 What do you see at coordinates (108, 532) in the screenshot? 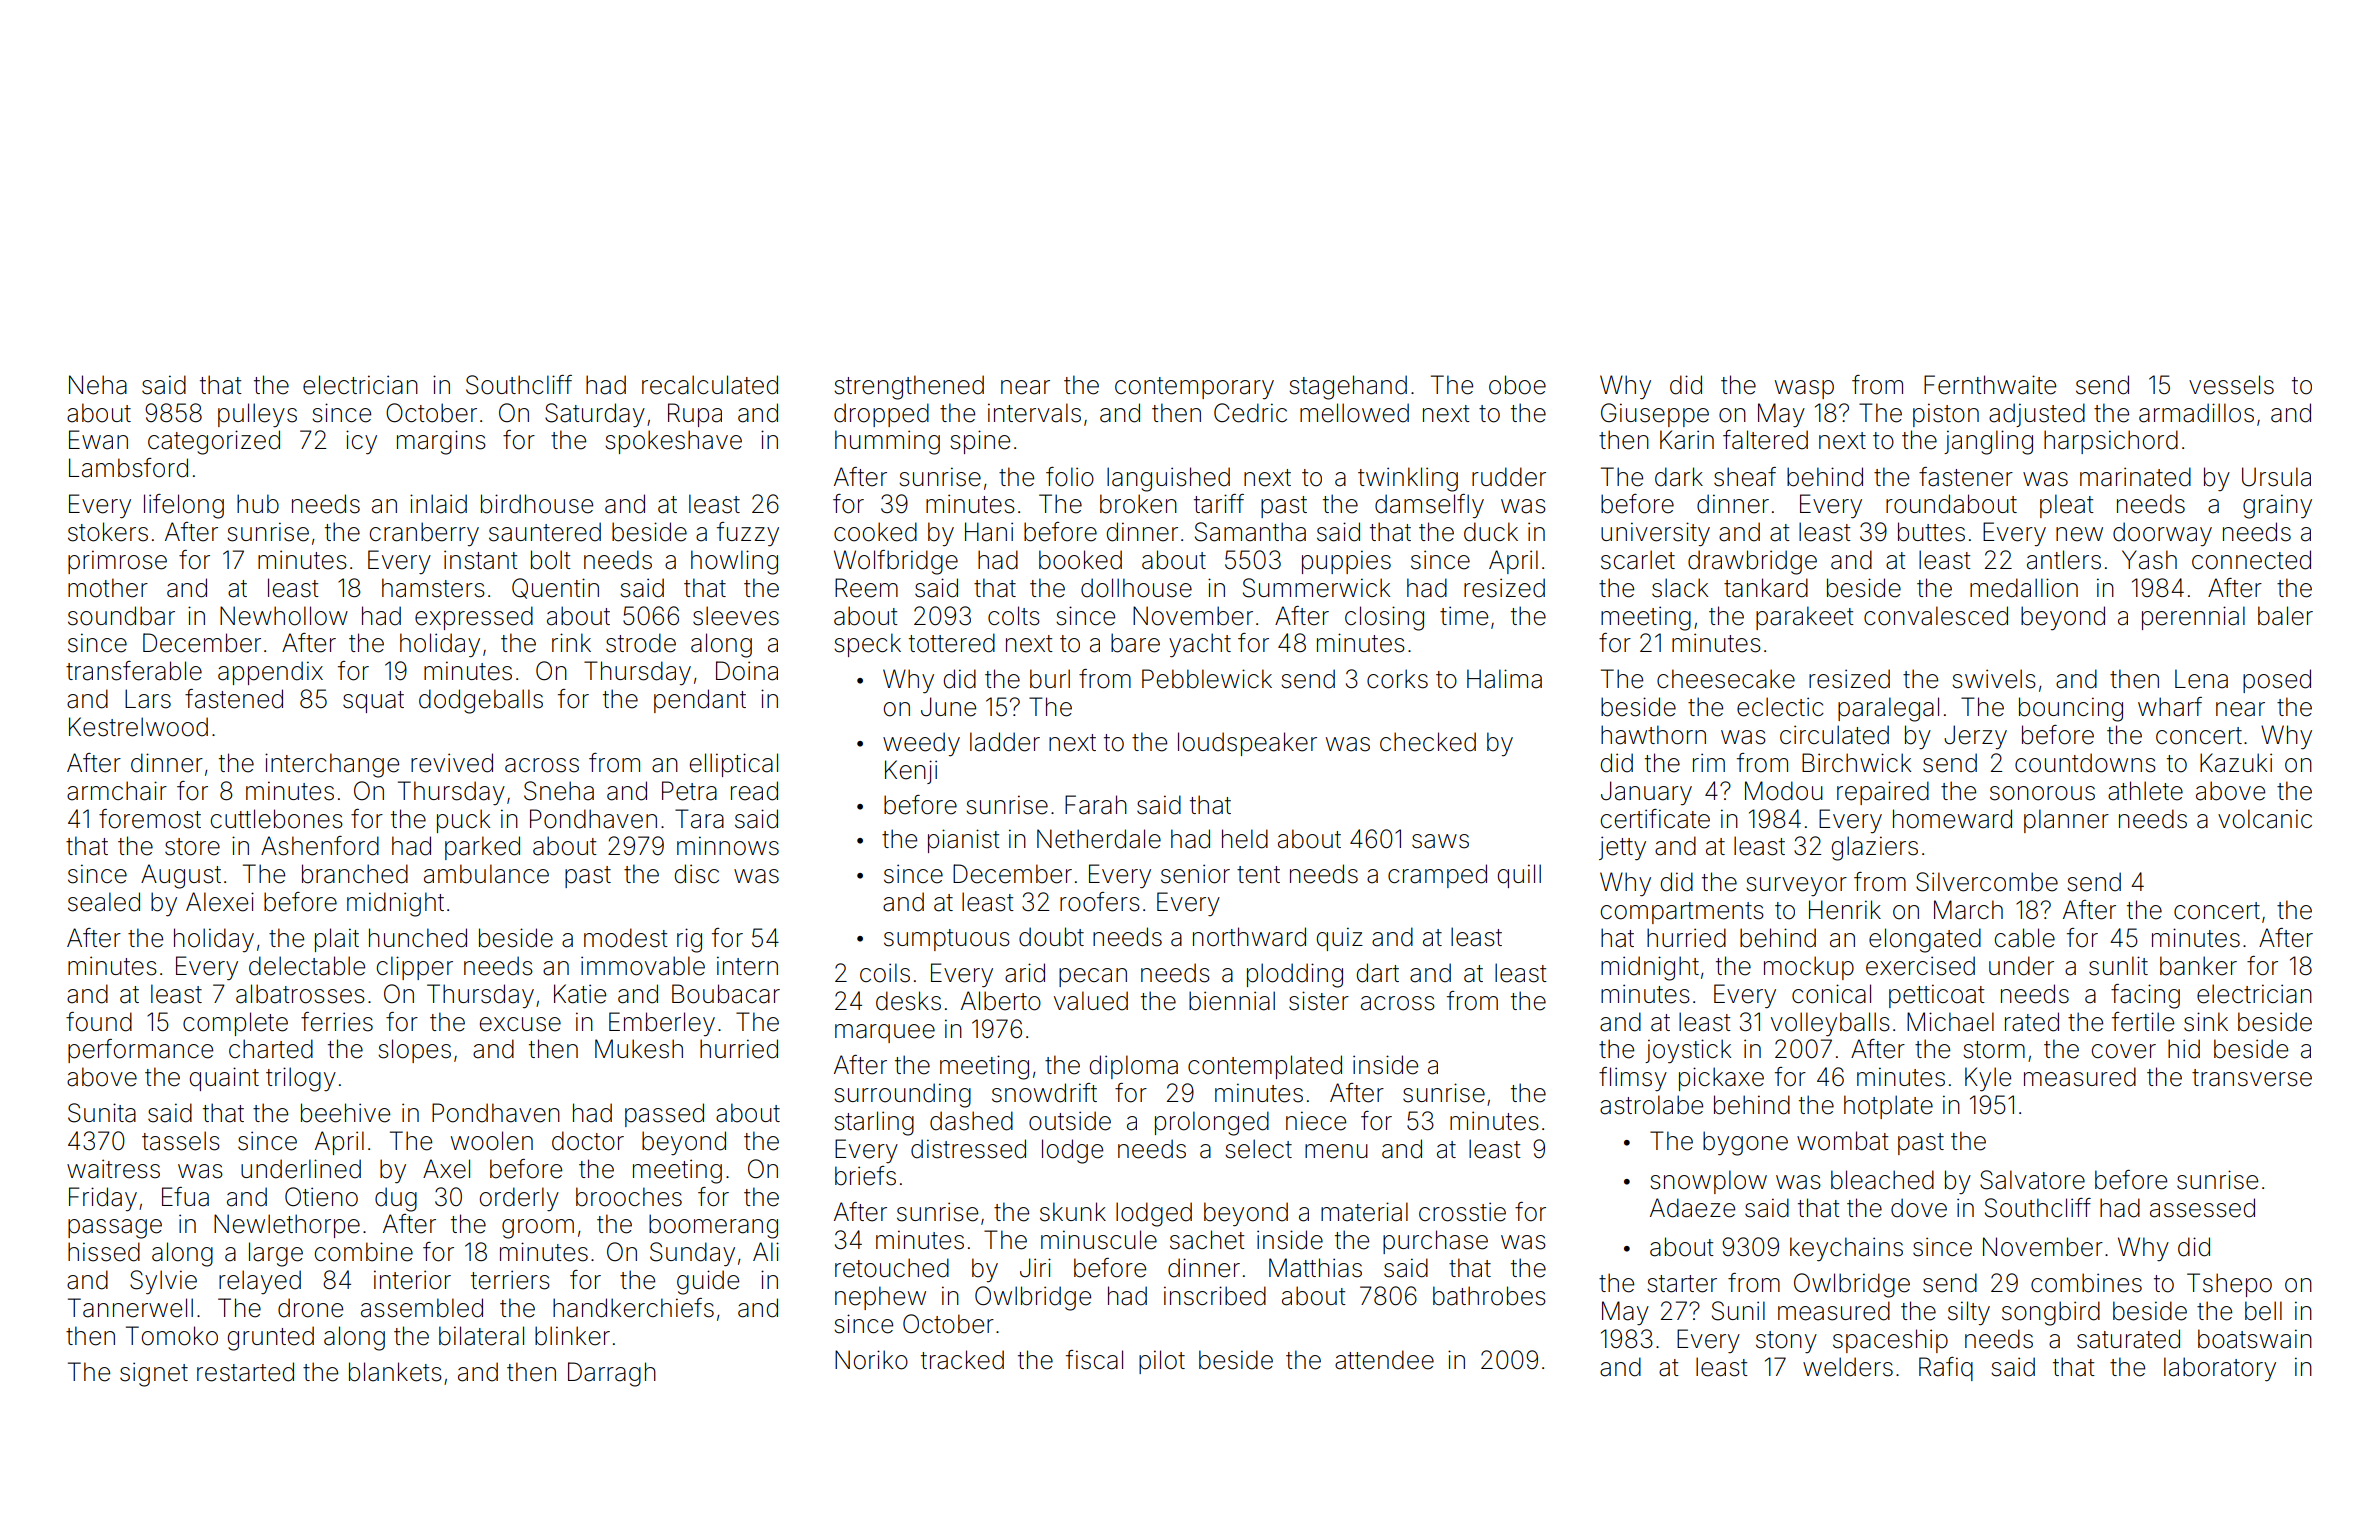
I see `stokers` at bounding box center [108, 532].
